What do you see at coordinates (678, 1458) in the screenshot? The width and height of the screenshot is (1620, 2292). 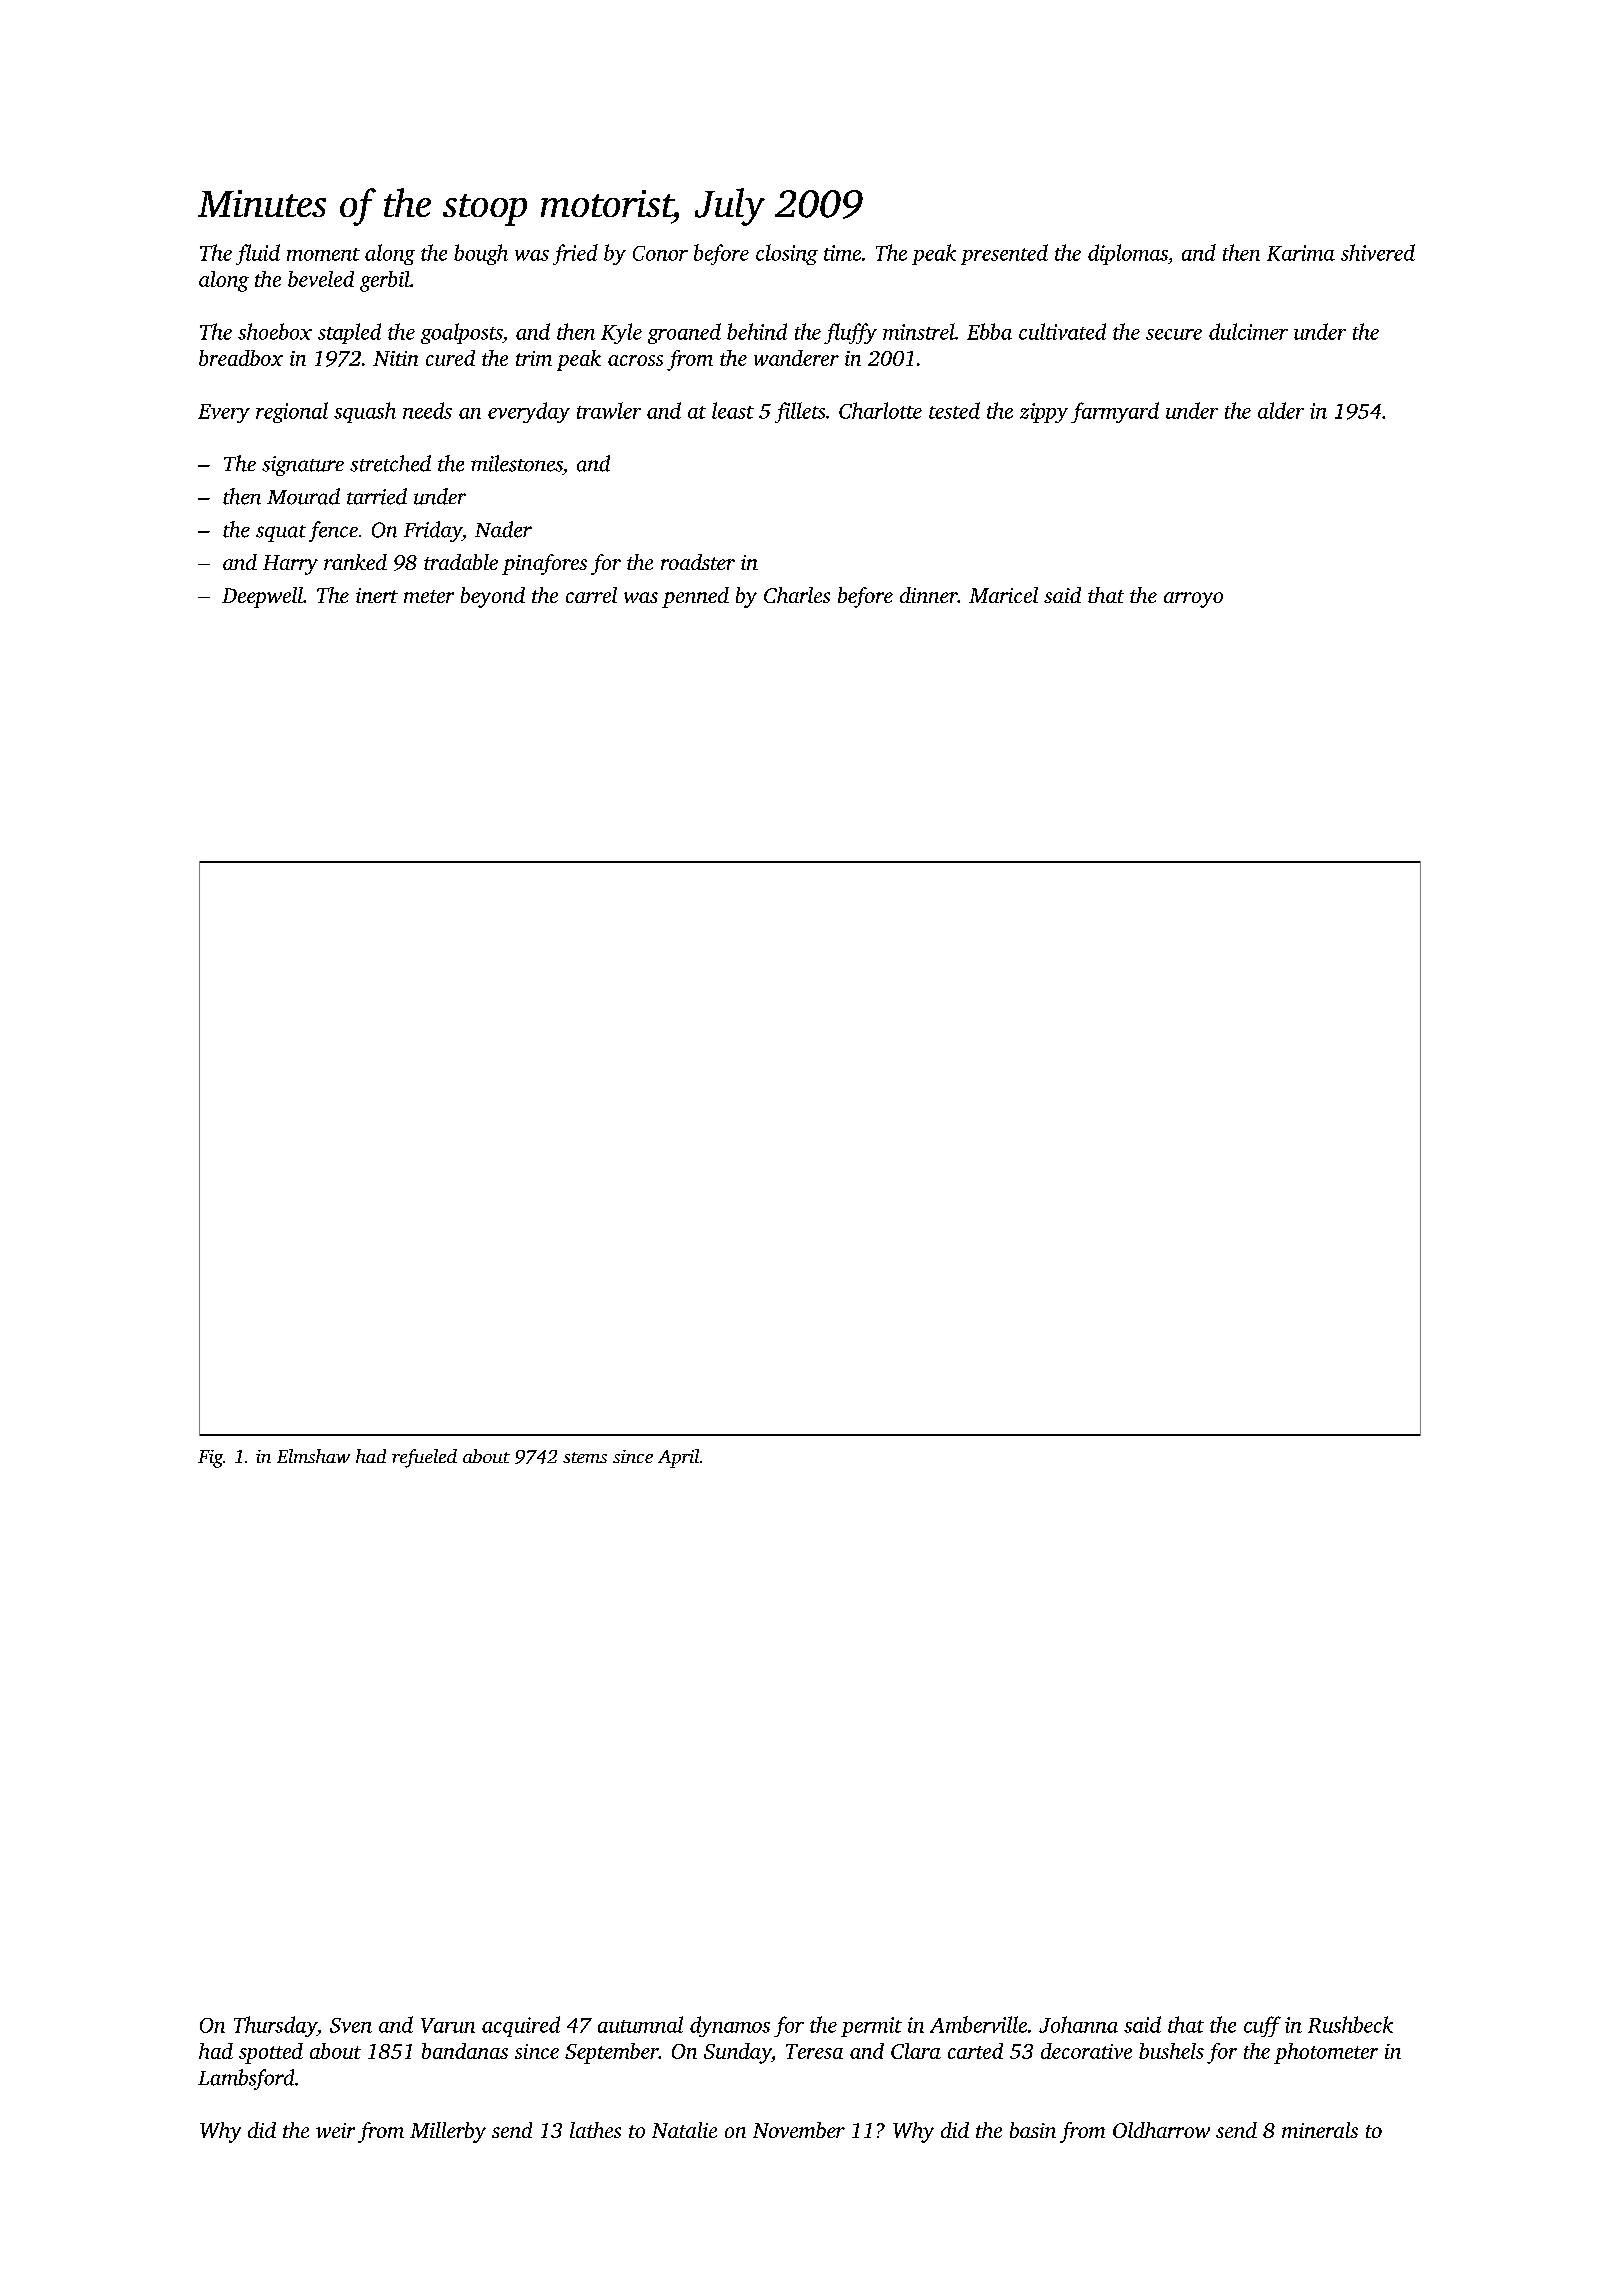 I see `April` at bounding box center [678, 1458].
